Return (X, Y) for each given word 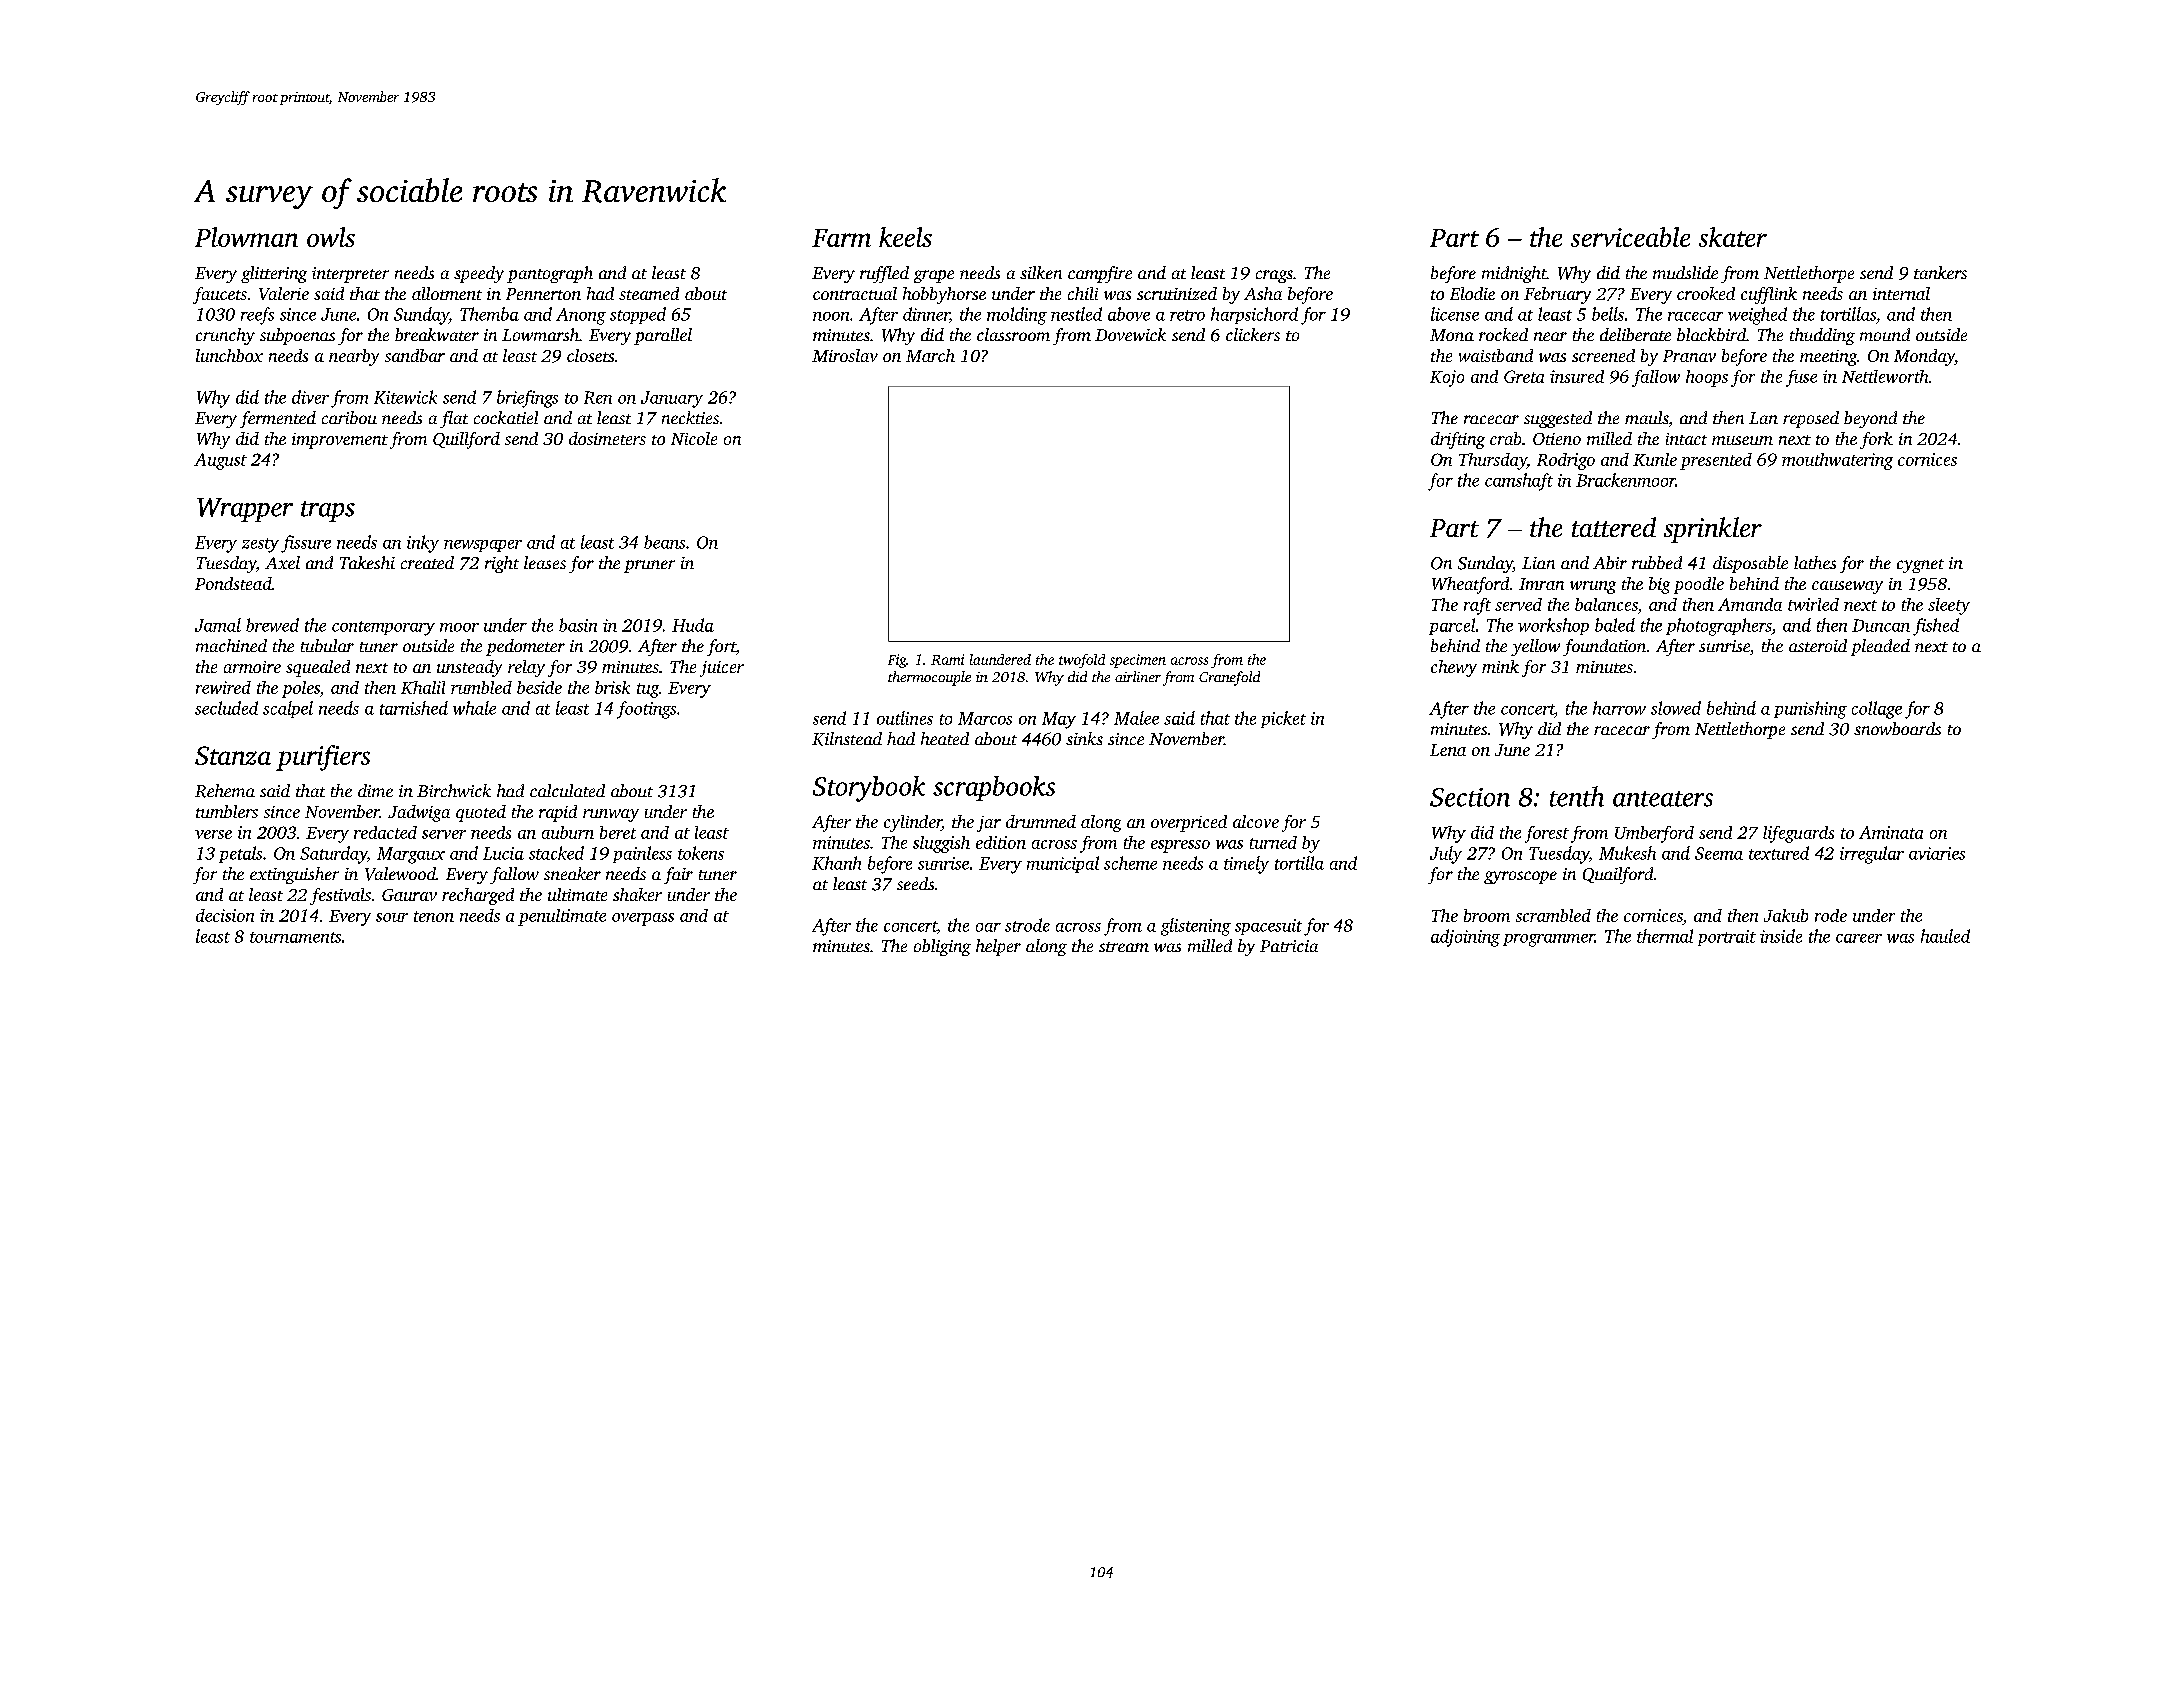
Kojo (1447, 378)
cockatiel (506, 417)
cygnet (1920, 566)
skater (1733, 237)
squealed (318, 668)
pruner (649, 566)
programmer (1549, 940)
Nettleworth (1885, 376)
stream (1124, 947)
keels (905, 237)
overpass (643, 919)
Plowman (246, 237)
